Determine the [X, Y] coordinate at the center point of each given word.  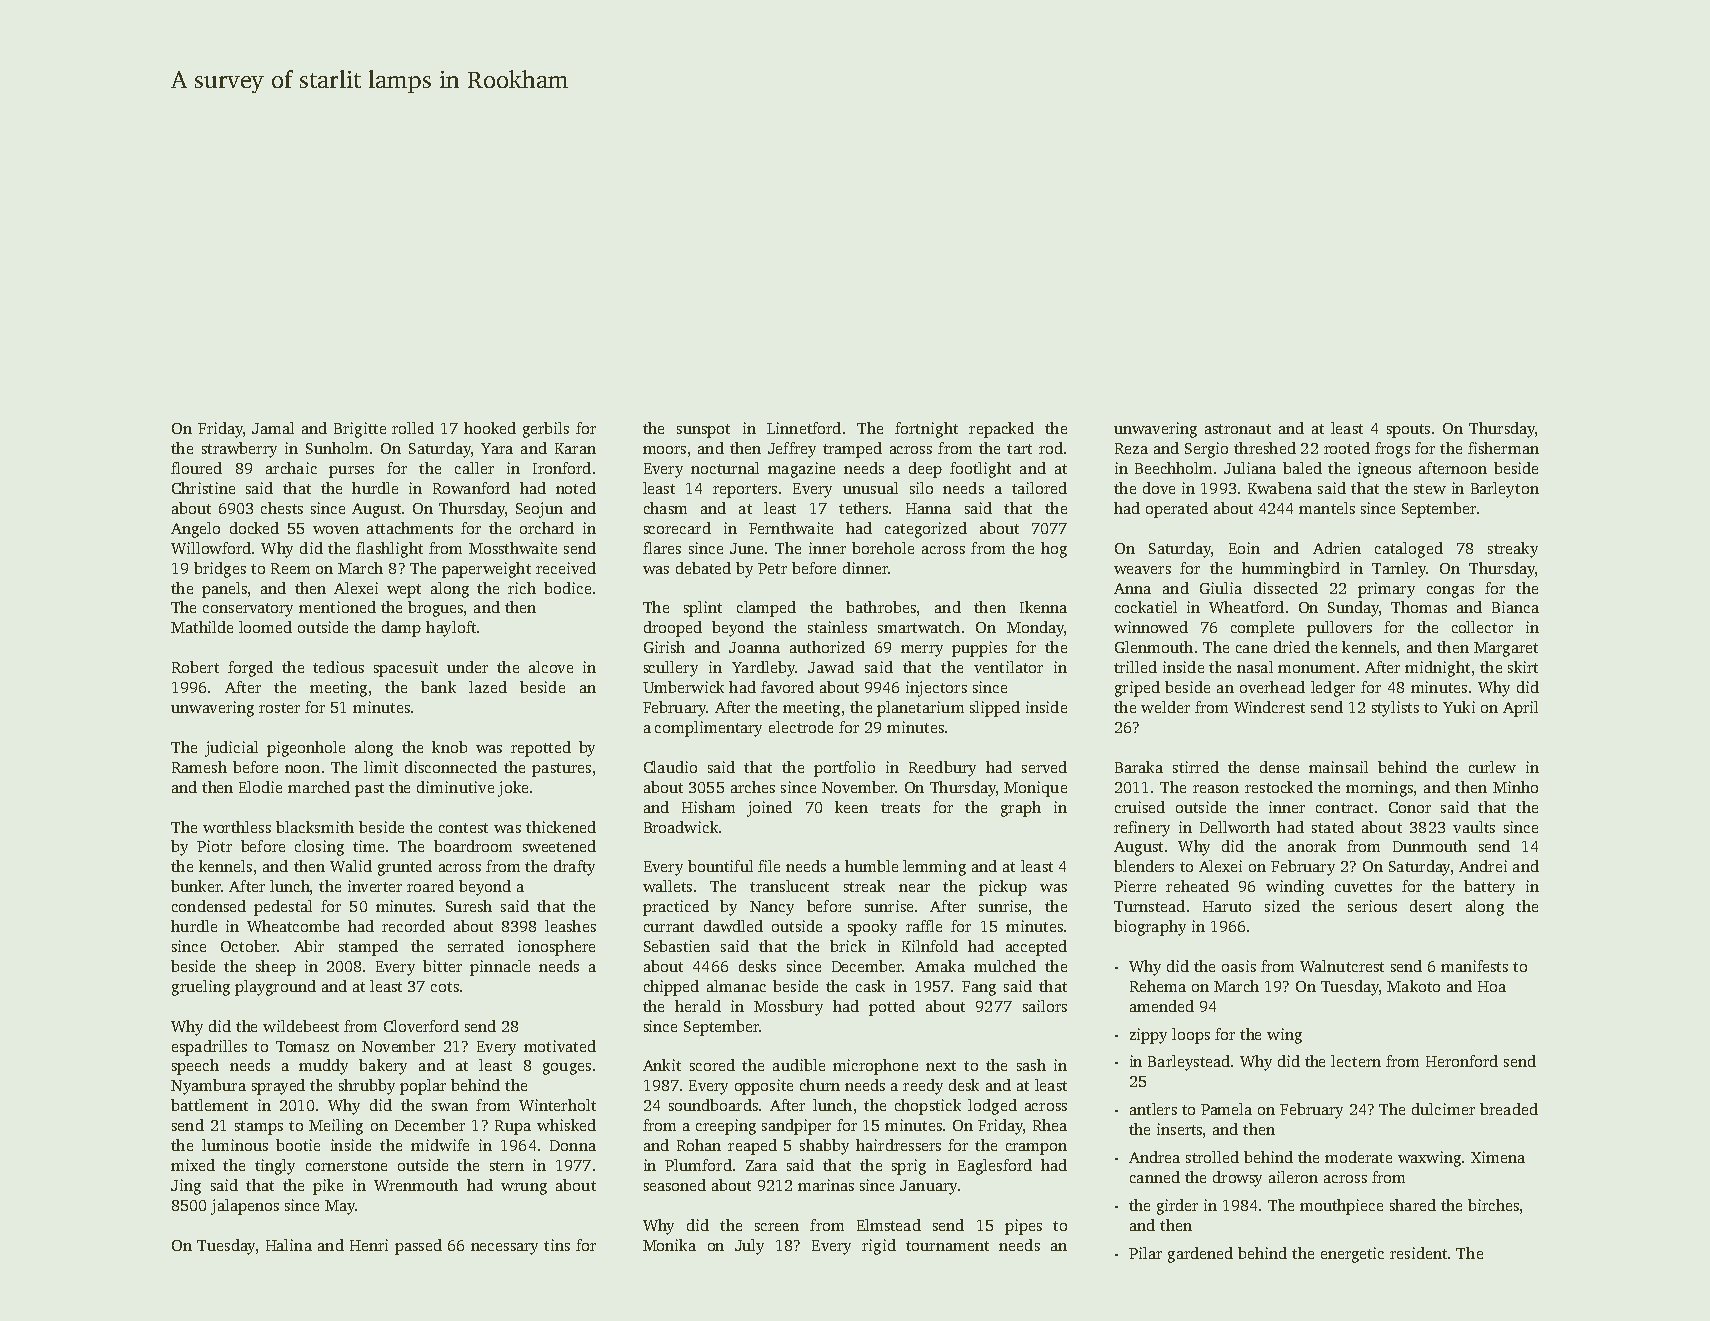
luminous [235, 1145]
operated [1177, 510]
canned [1155, 1177]
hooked [490, 428]
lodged [992, 1107]
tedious [338, 667]
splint [703, 609]
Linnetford [804, 428]
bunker [196, 886]
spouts [1408, 431]
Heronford [1462, 1061]
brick [848, 946]
